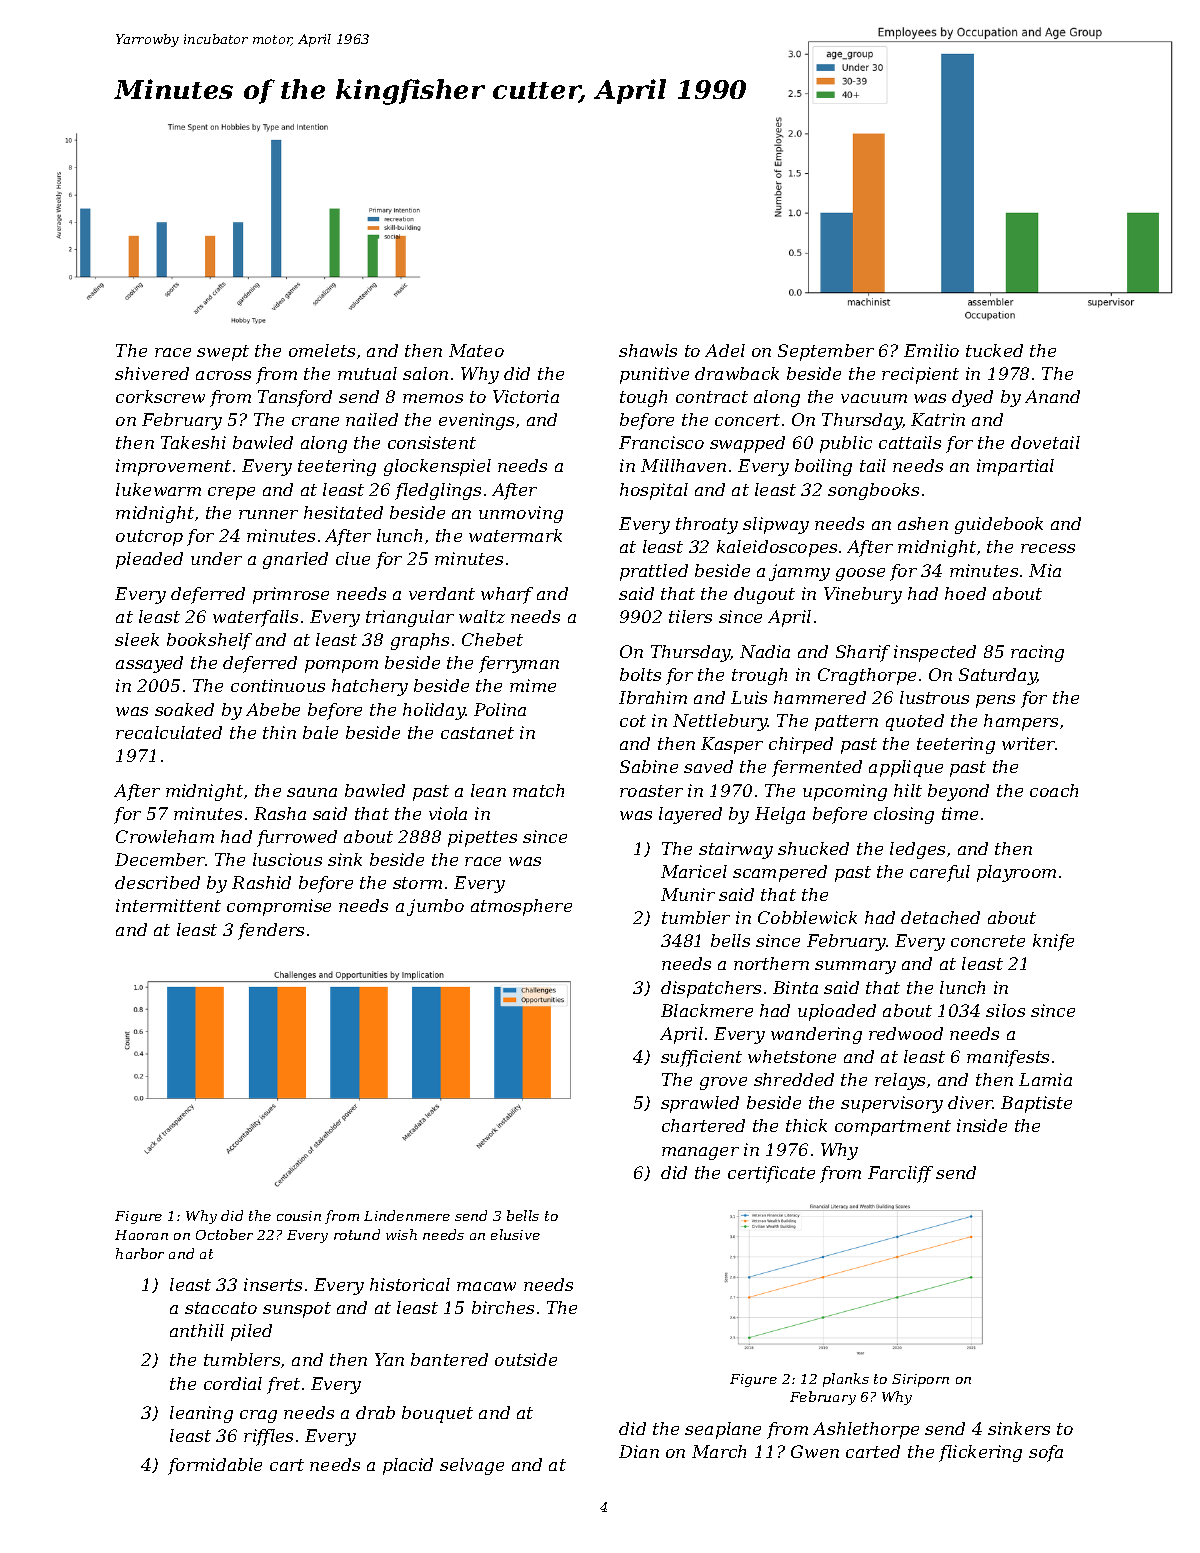 This screenshot has height=1553, width=1200. What do you see at coordinates (904, 815) in the screenshot?
I see `closing` at bounding box center [904, 815].
